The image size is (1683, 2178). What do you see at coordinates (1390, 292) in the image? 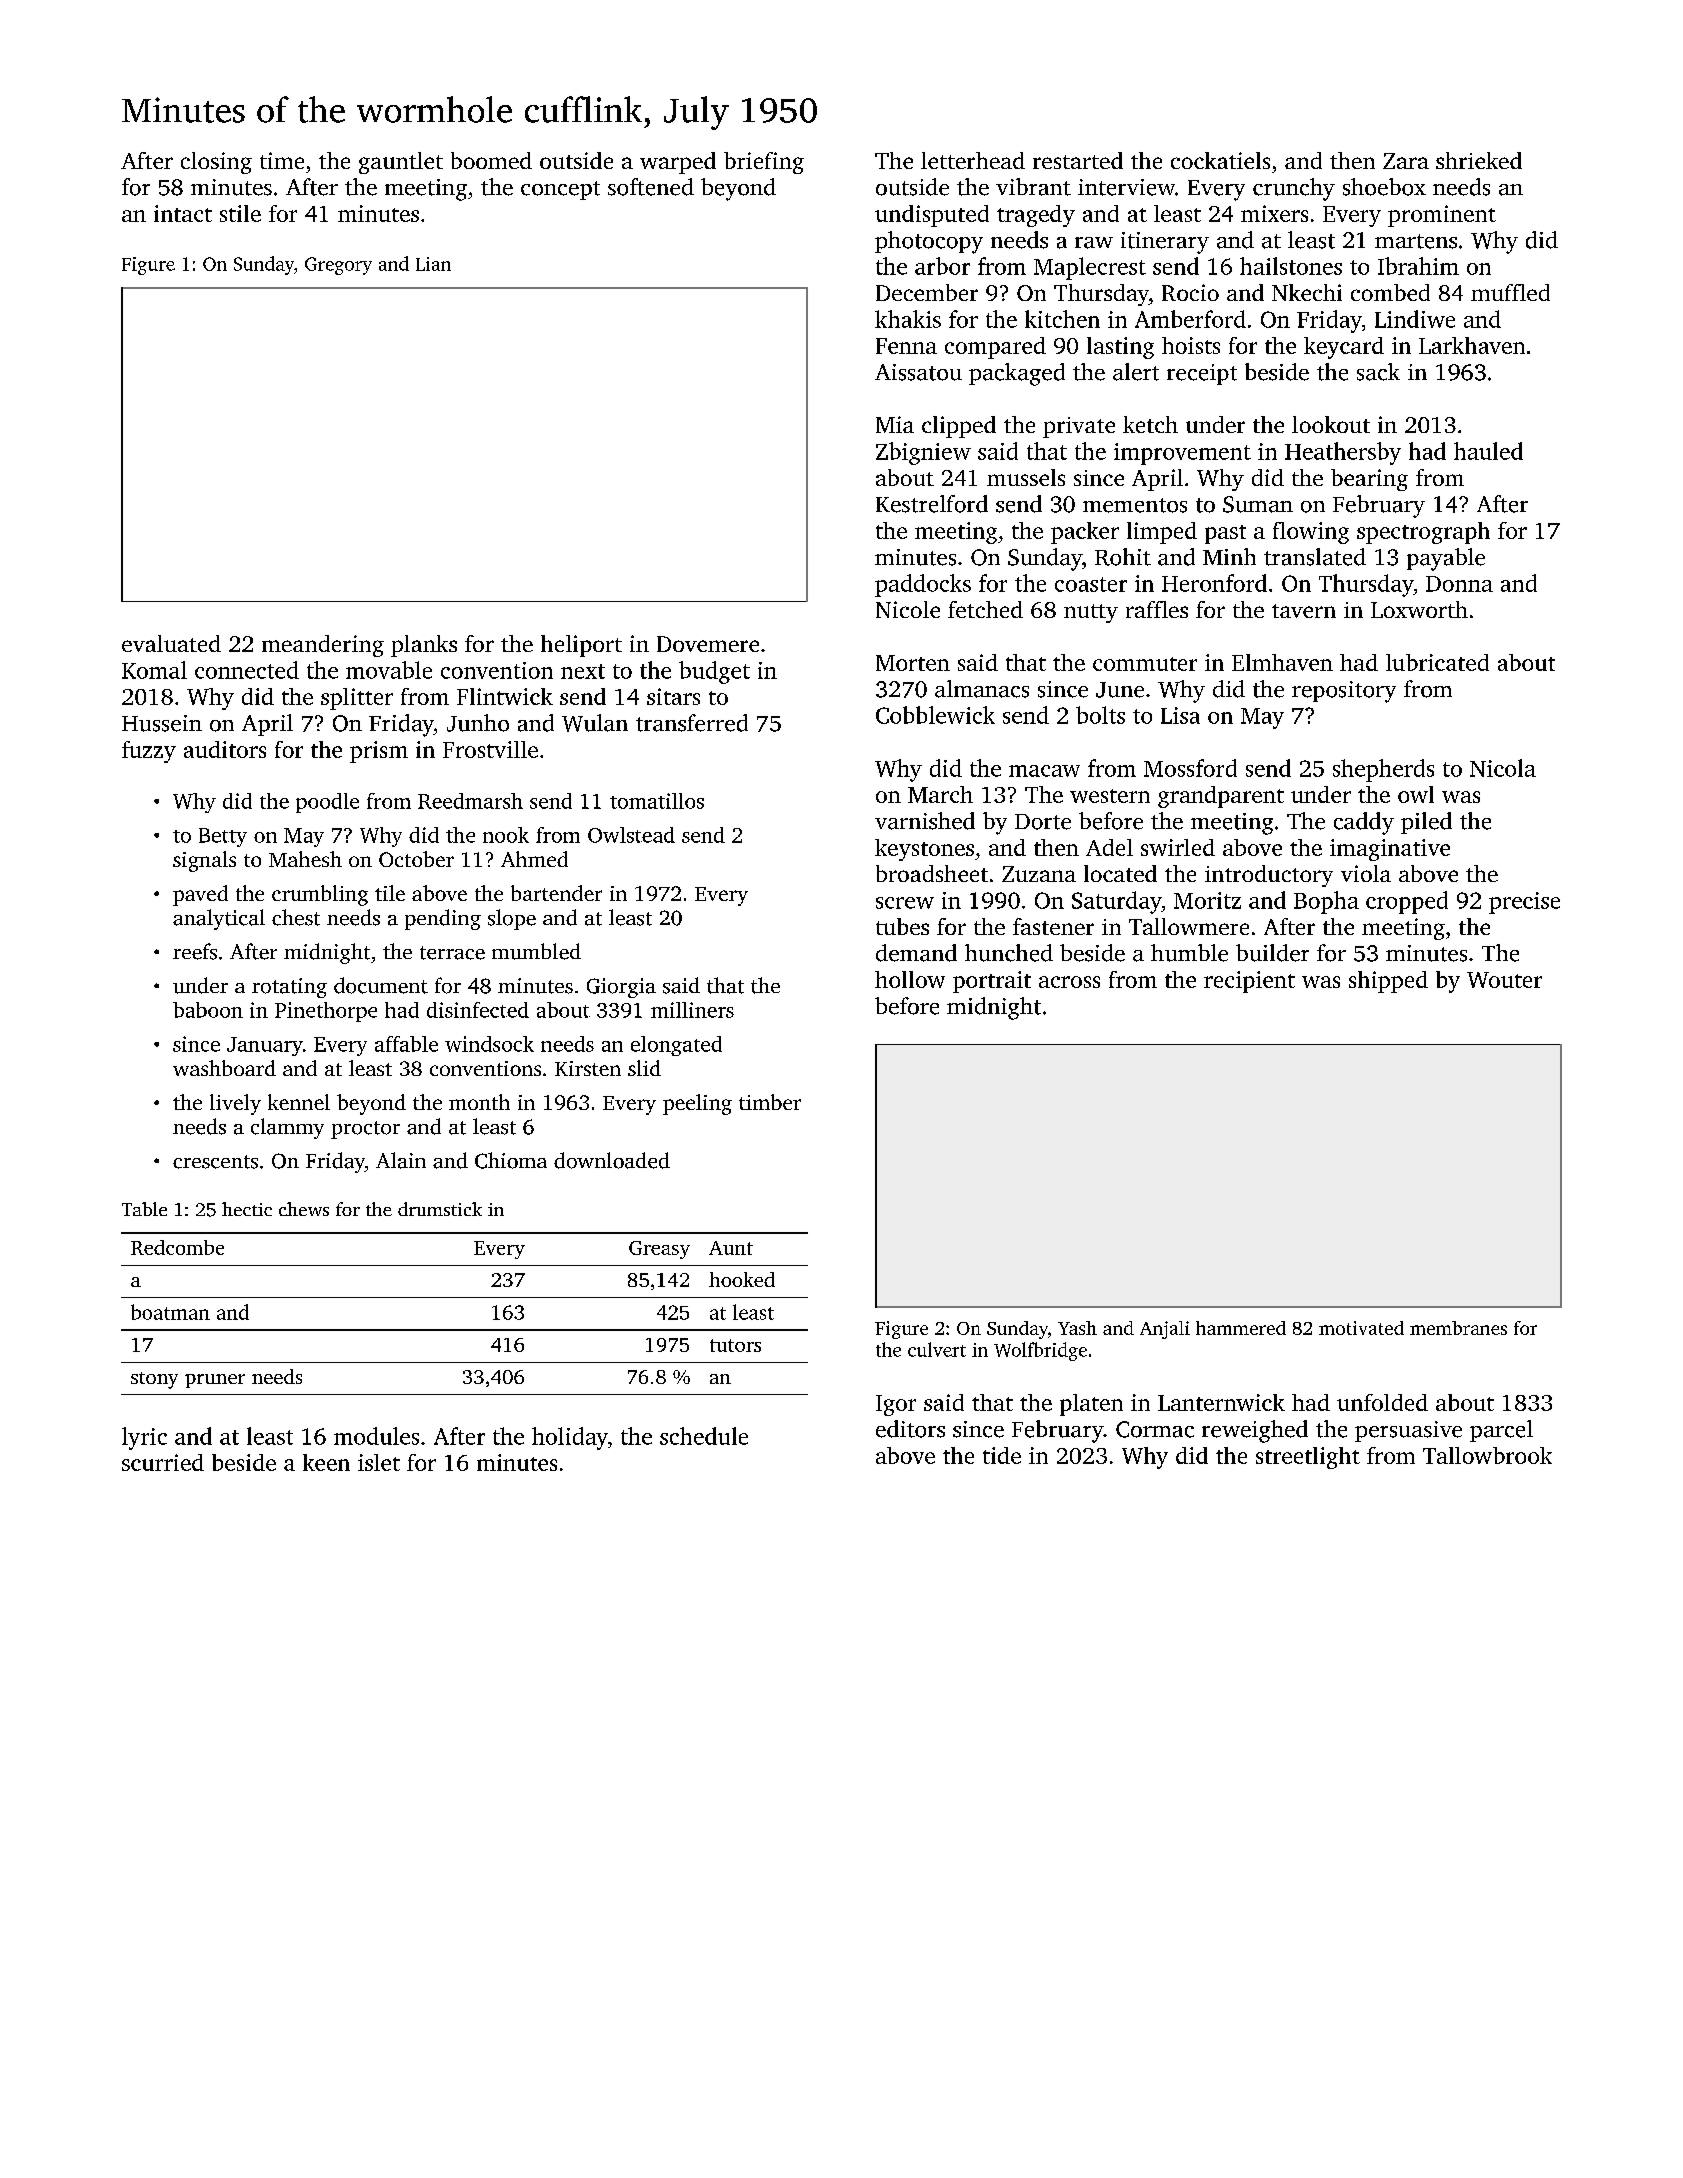
I see `combed` at bounding box center [1390, 292].
